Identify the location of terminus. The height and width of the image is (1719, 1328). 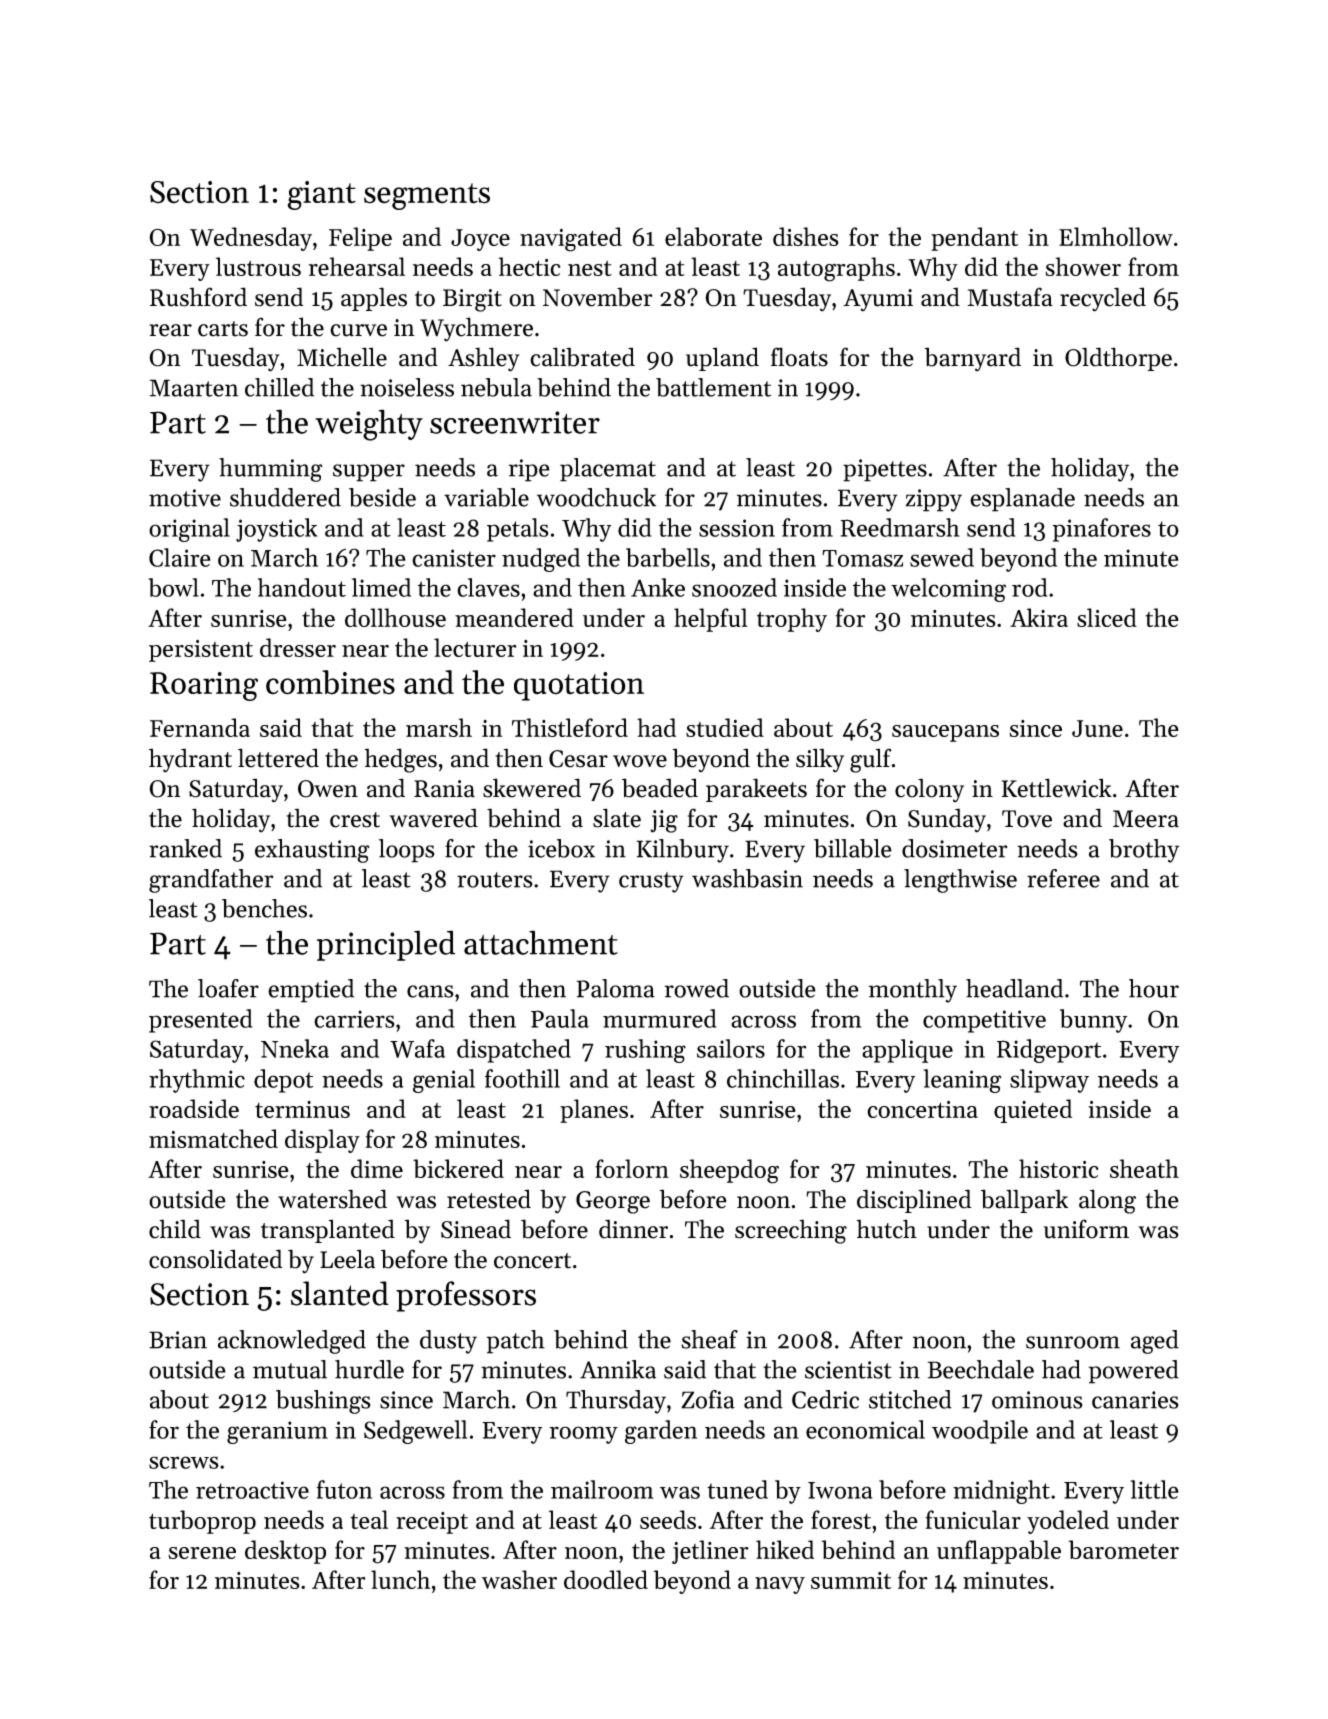
(302, 1109).
